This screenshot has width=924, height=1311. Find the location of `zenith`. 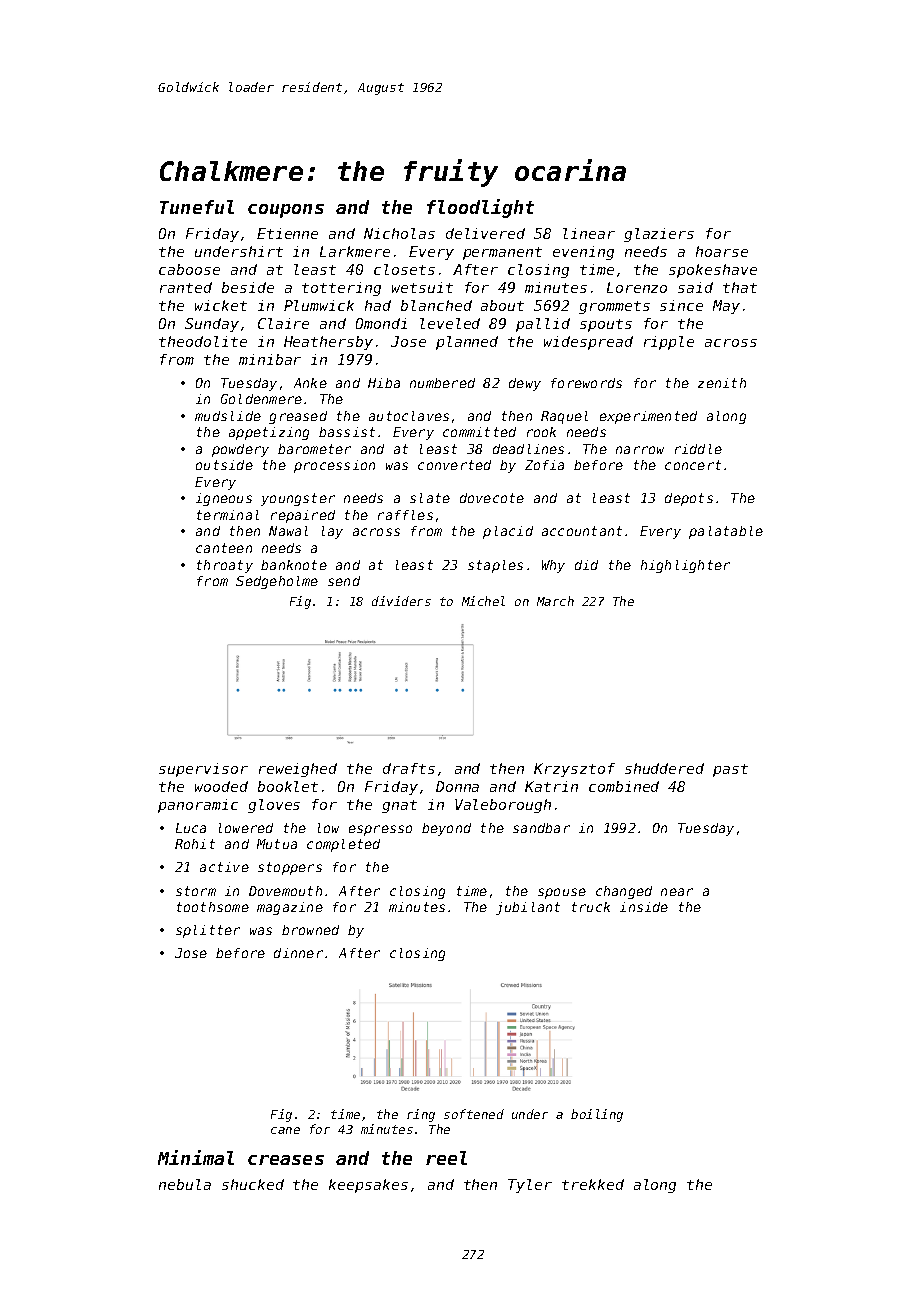

zenith is located at coordinates (722, 383).
